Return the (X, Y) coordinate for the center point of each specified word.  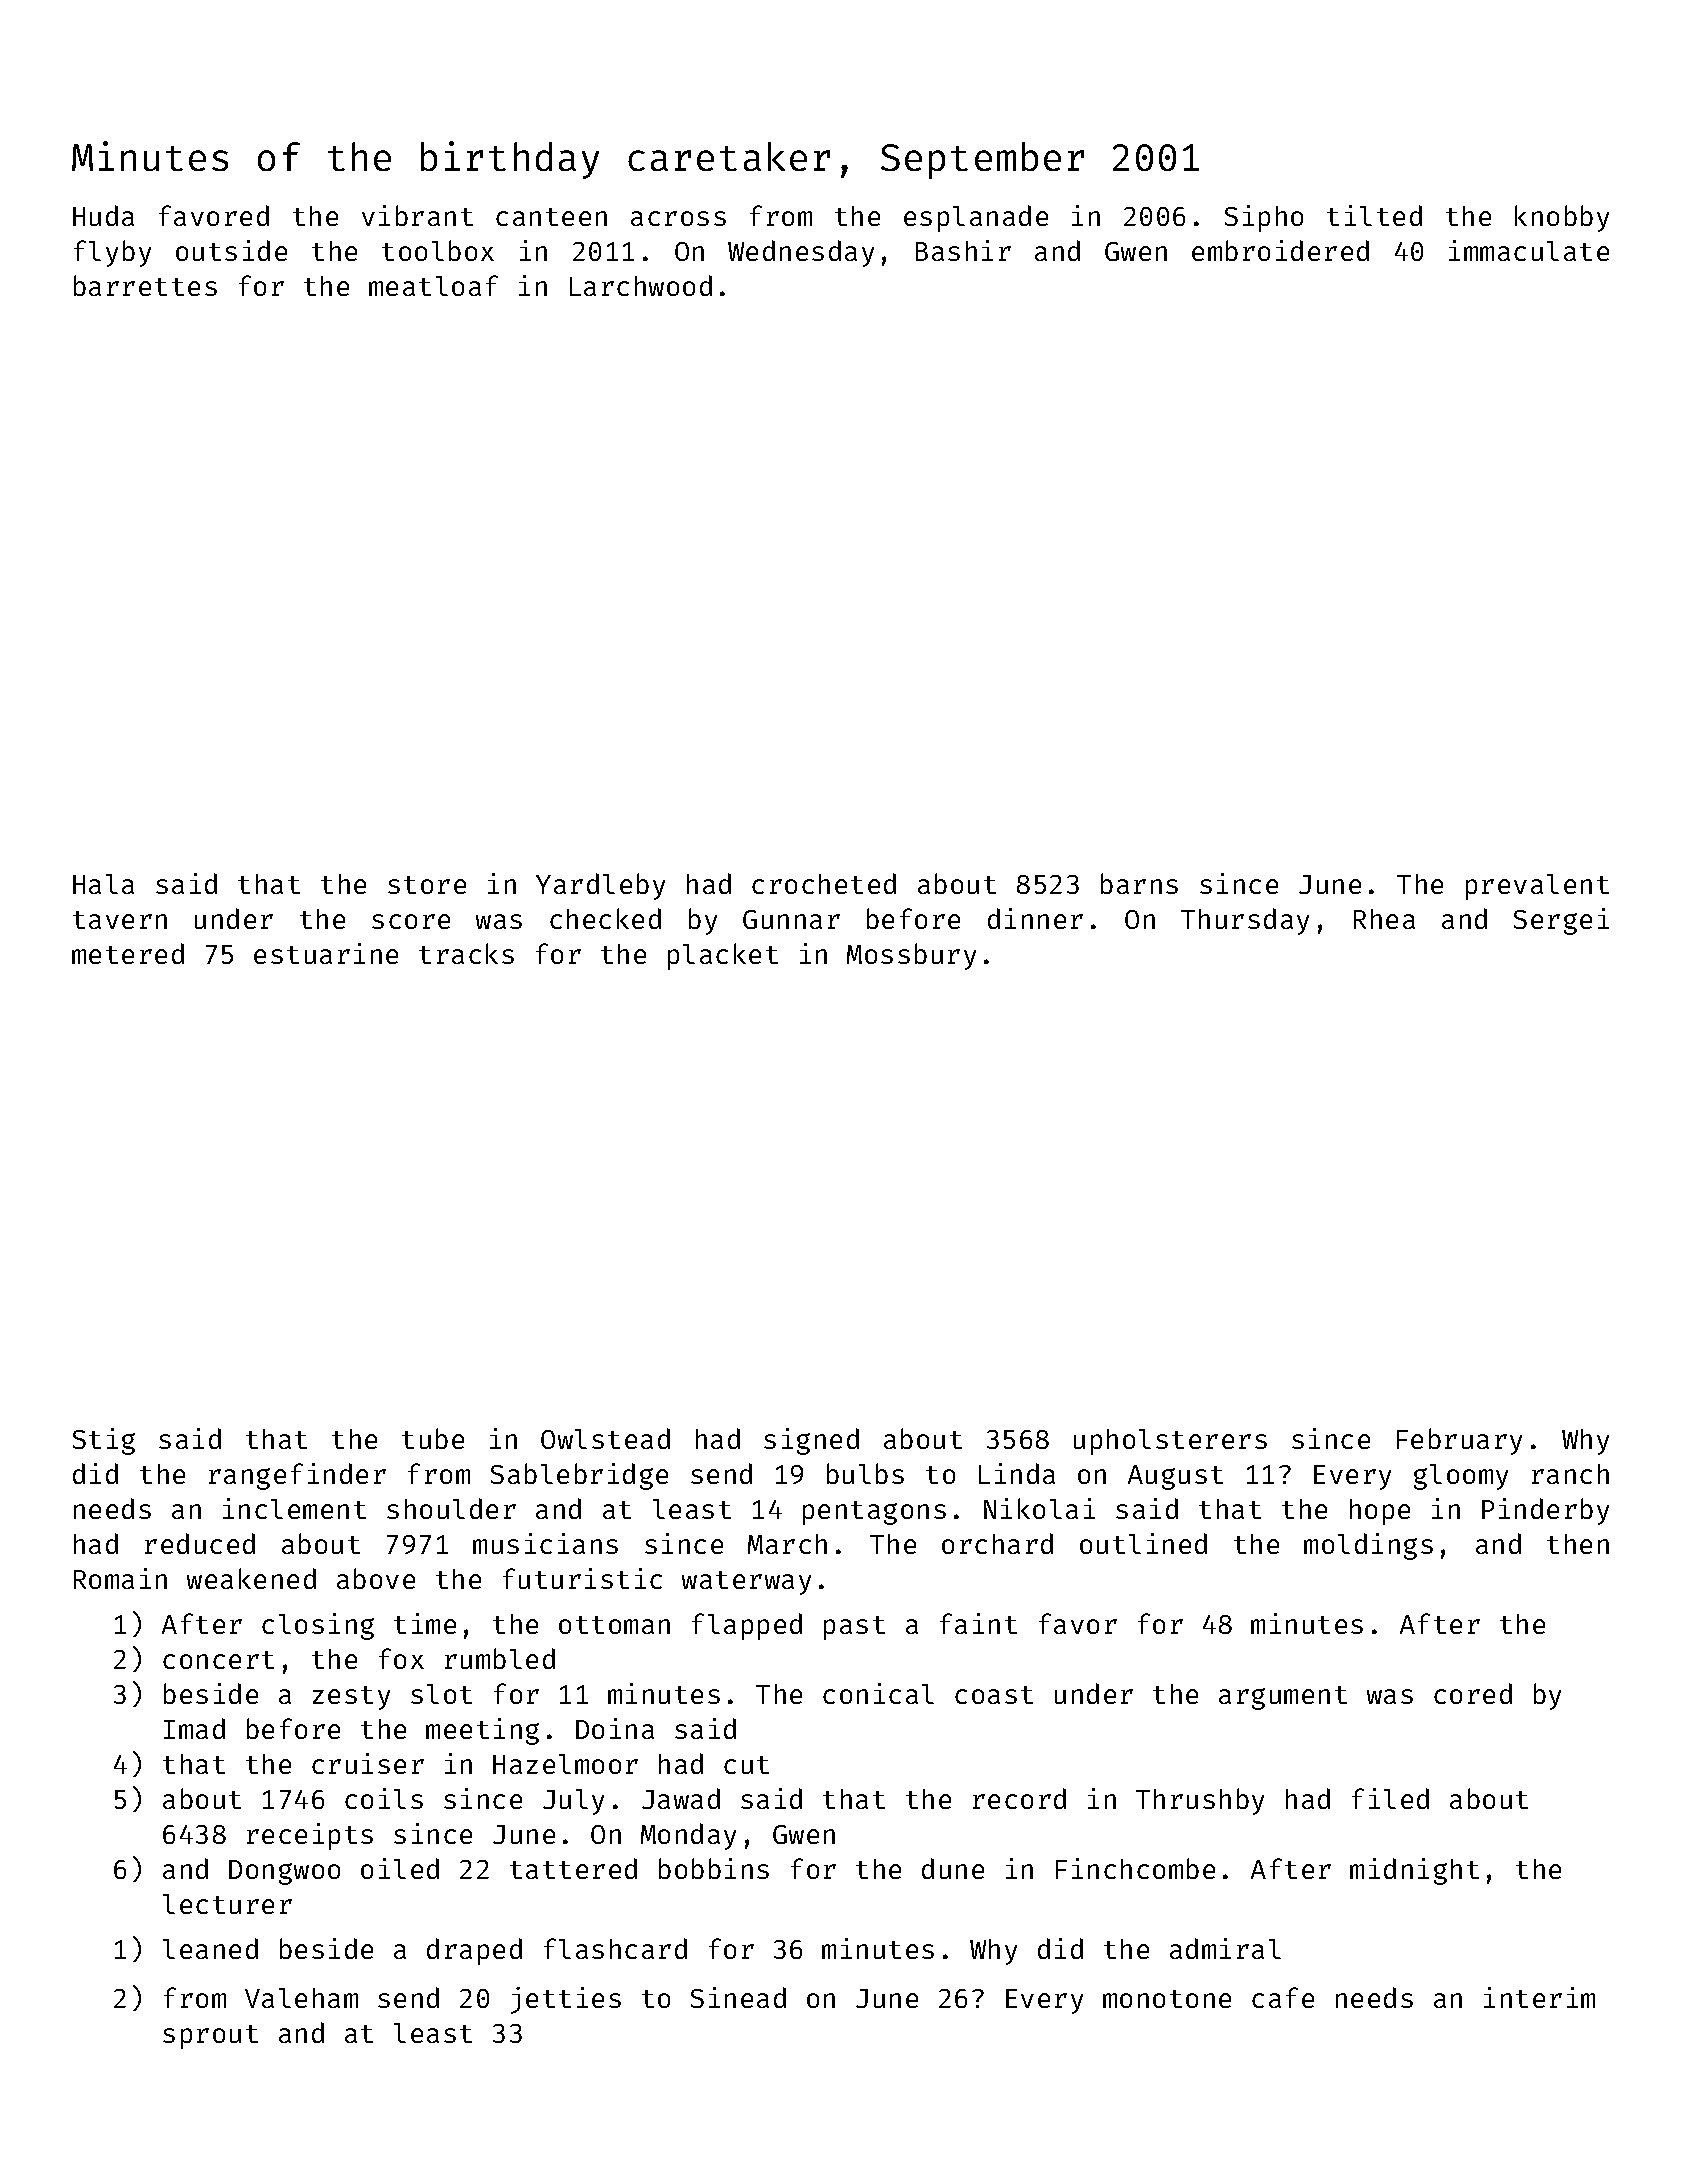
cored (1473, 1693)
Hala (103, 884)
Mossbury (911, 956)
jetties (566, 2000)
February (1459, 1441)
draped (474, 1951)
